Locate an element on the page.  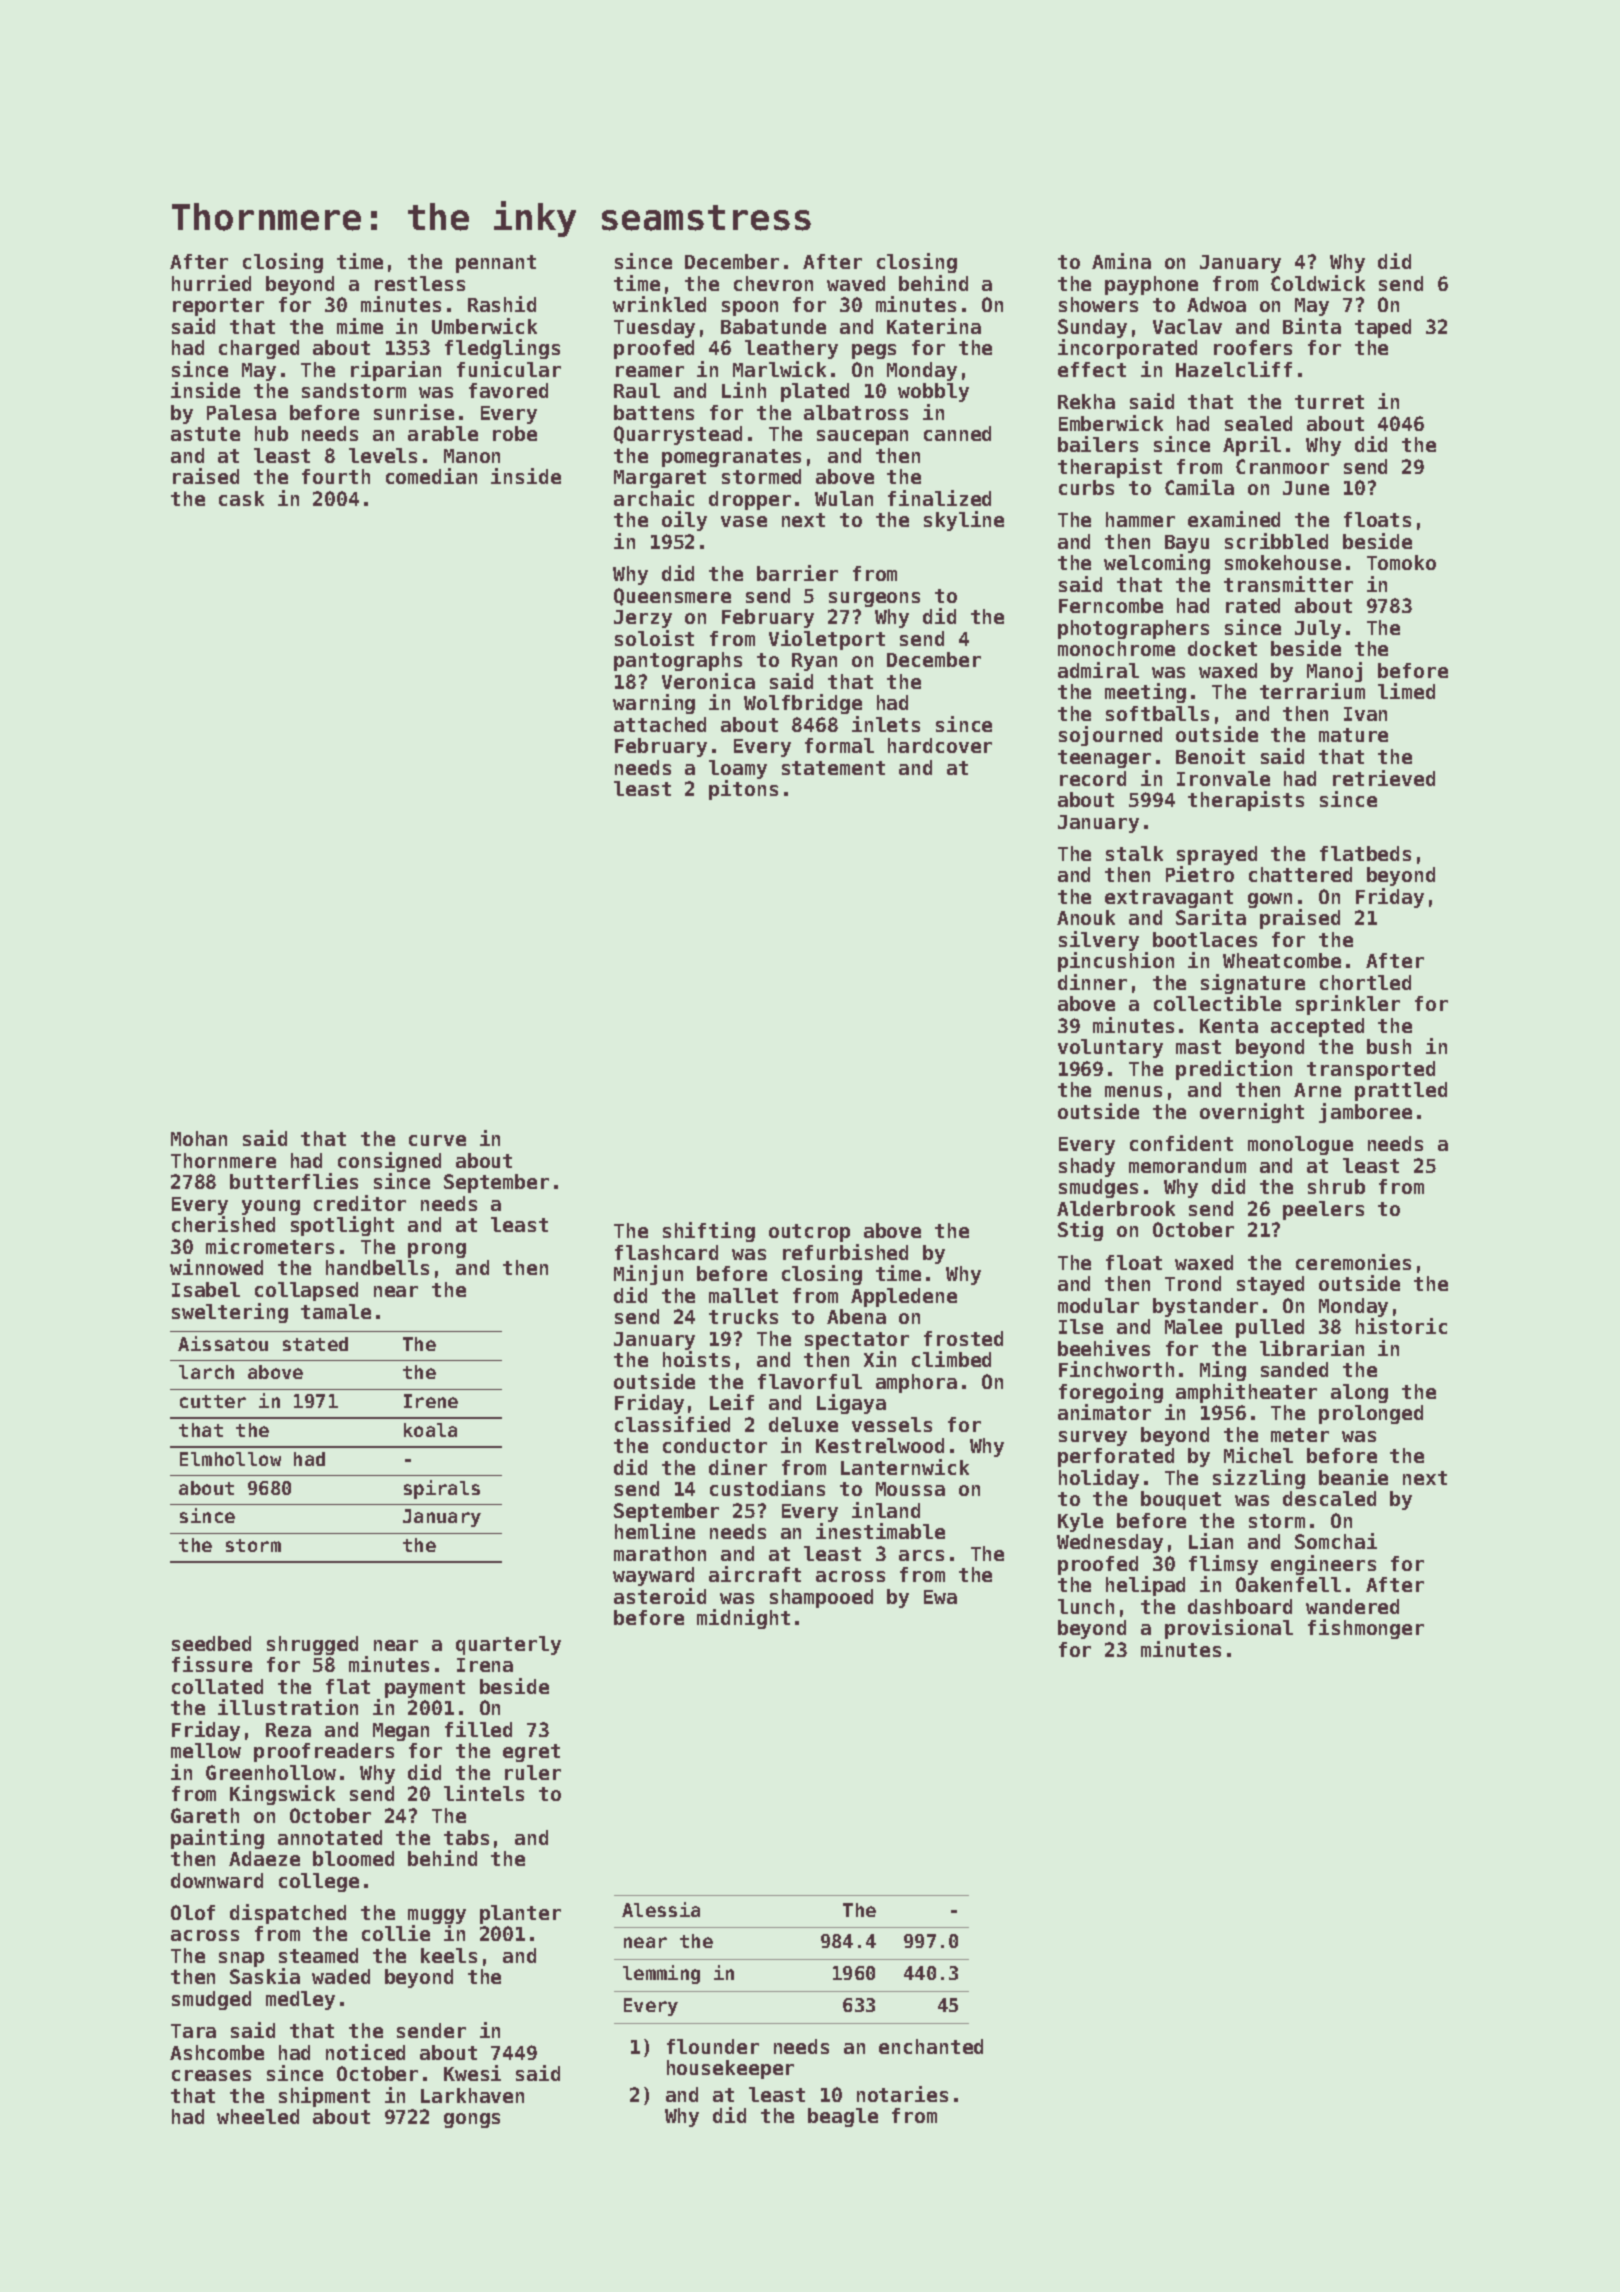
consigned is located at coordinates (389, 1162).
